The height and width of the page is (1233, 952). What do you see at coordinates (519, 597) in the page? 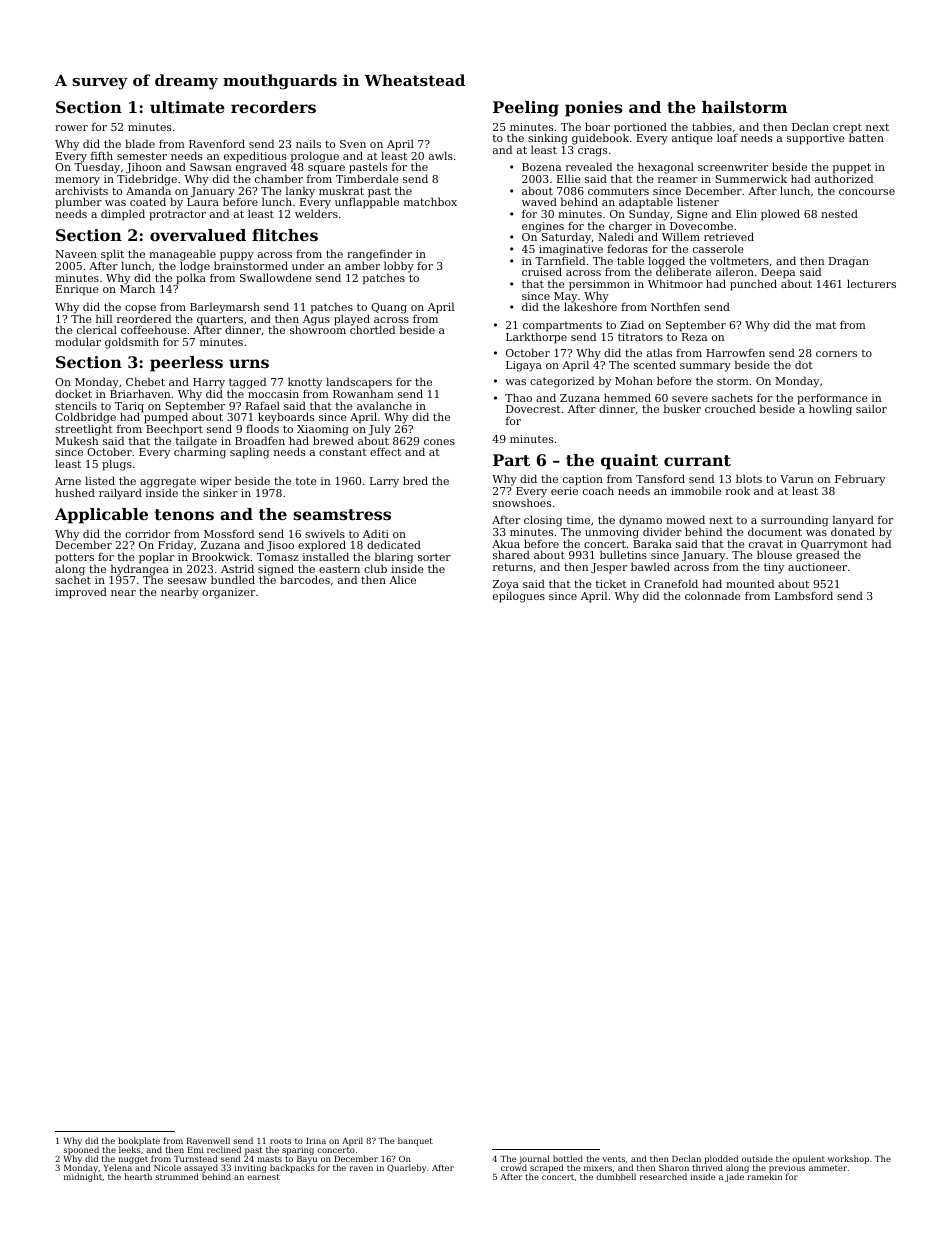
I see `epilogues` at bounding box center [519, 597].
